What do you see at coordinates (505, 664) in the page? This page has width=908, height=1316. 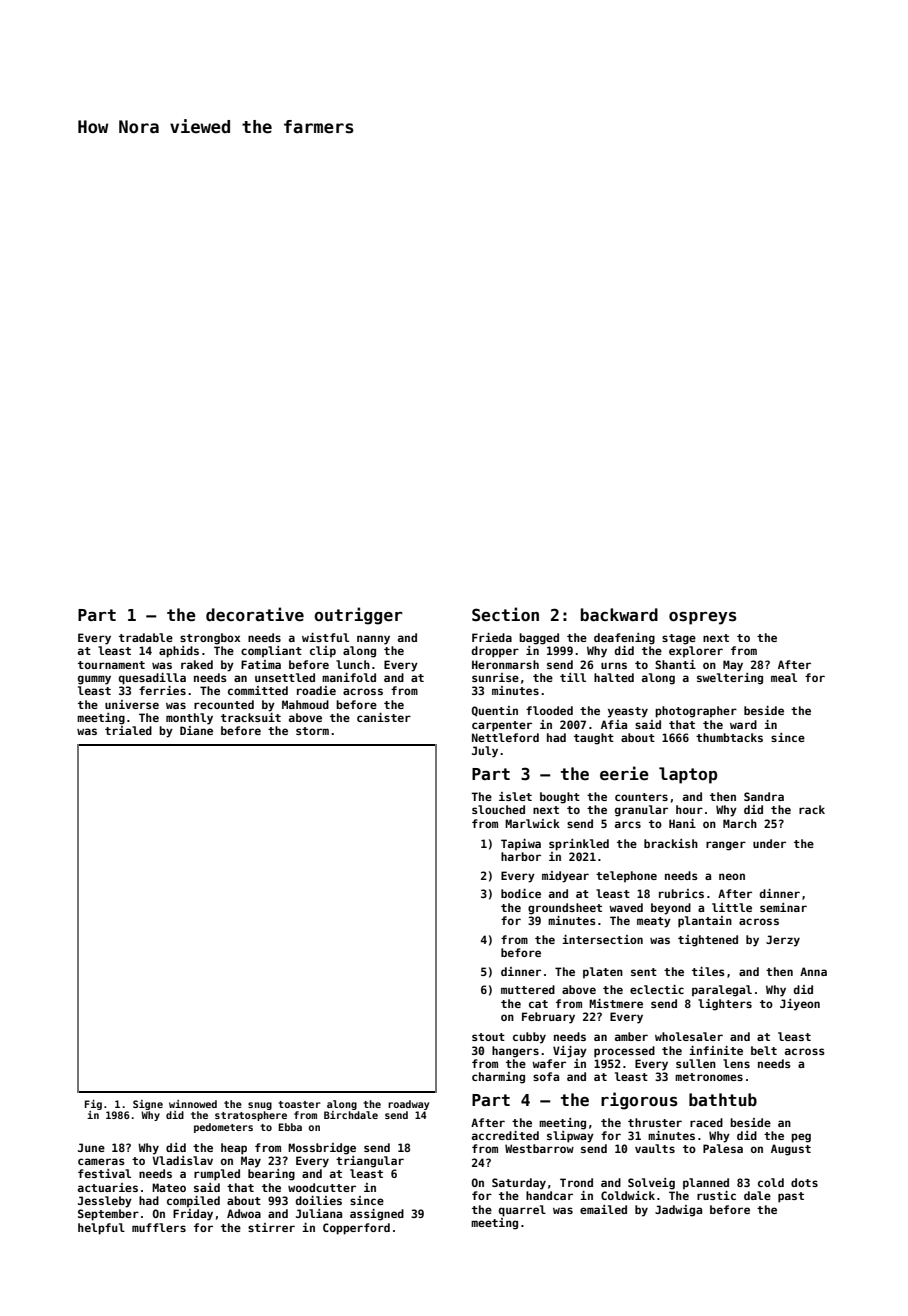 I see `Heronmarsh` at bounding box center [505, 664].
